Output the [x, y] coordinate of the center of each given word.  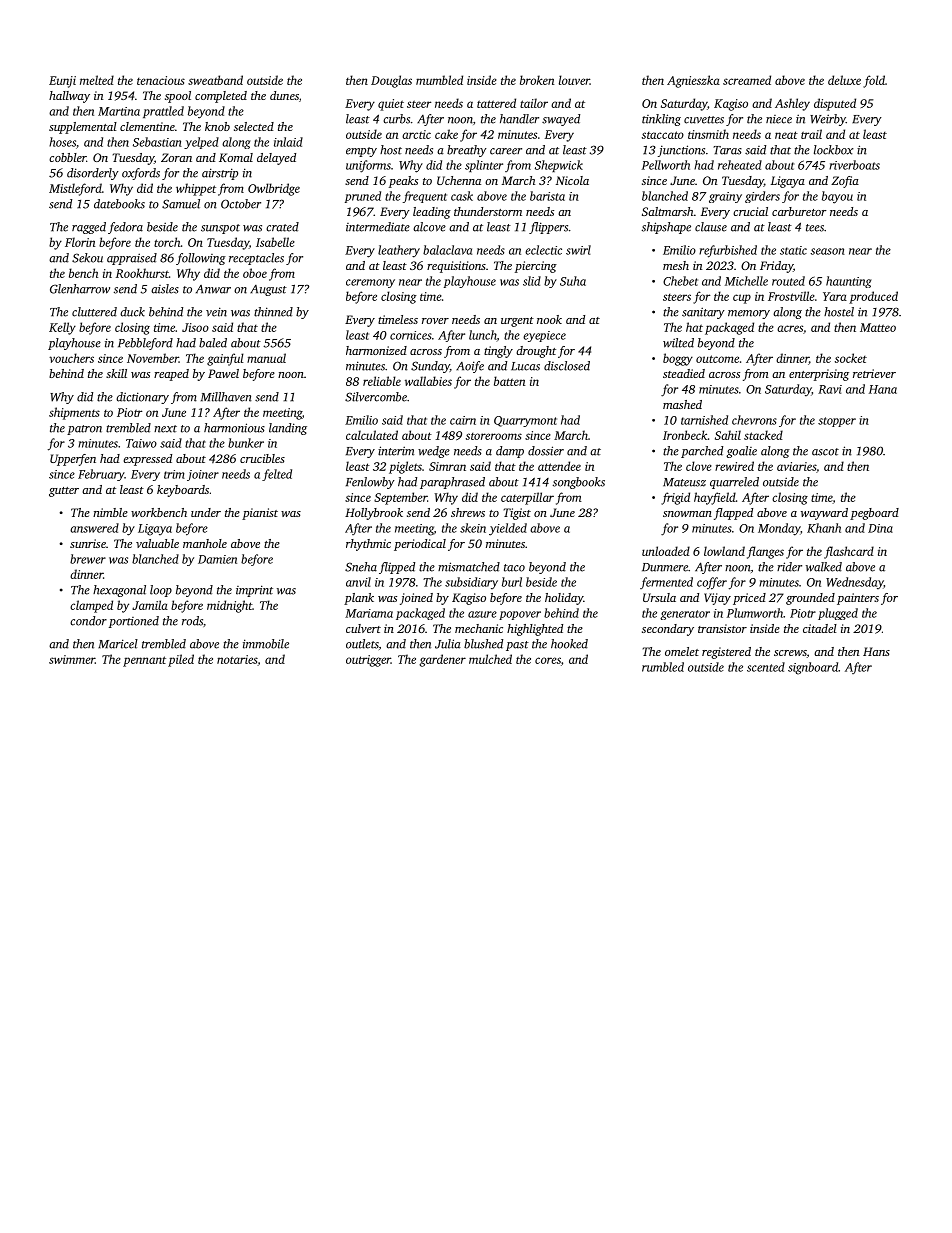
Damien [217, 559]
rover [435, 321]
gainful [225, 359]
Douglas [391, 81]
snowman [687, 514]
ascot [825, 452]
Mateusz [684, 482]
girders [762, 197]
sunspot [220, 229]
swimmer [72, 659]
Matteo [878, 327]
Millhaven [226, 397]
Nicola [572, 180]
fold [874, 81]
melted [97, 80]
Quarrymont [525, 421]
